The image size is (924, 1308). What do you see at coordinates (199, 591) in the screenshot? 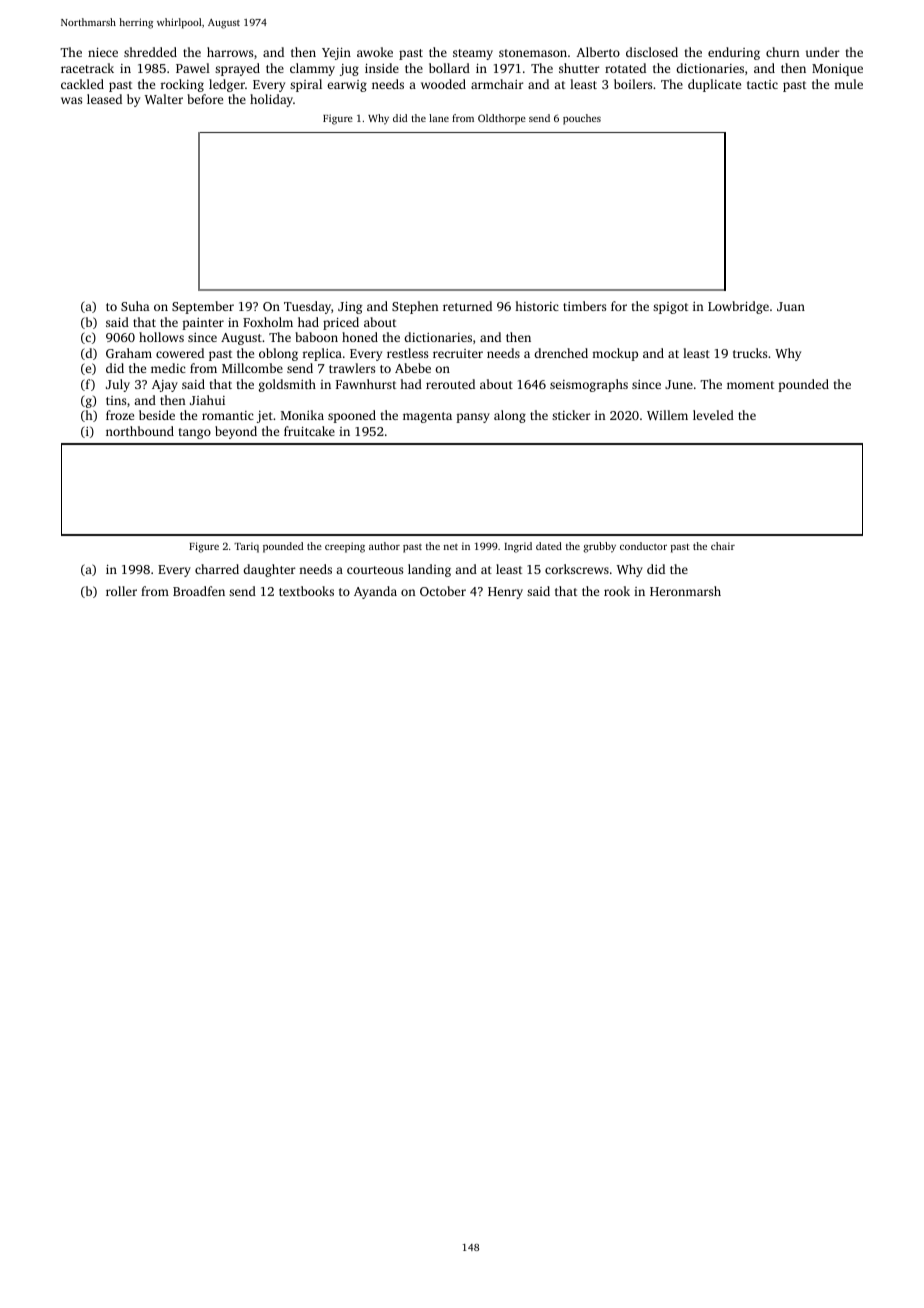
I see `Broadfen` at bounding box center [199, 591].
